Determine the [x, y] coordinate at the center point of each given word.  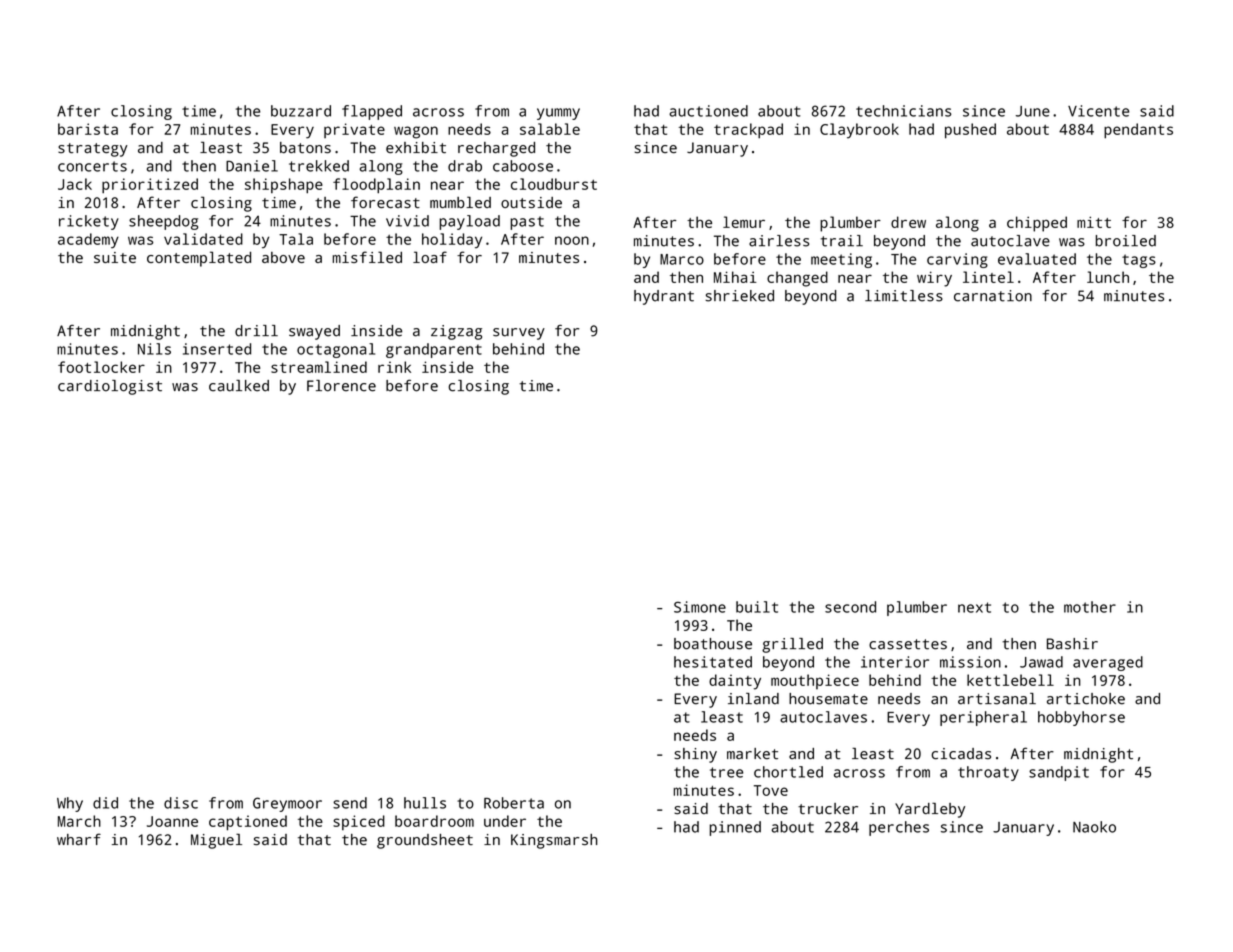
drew [908, 222]
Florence [341, 386]
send [350, 803]
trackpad [748, 131]
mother [1090, 607]
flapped [372, 112]
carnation [993, 296]
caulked [239, 386]
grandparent [434, 350]
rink [394, 367]
